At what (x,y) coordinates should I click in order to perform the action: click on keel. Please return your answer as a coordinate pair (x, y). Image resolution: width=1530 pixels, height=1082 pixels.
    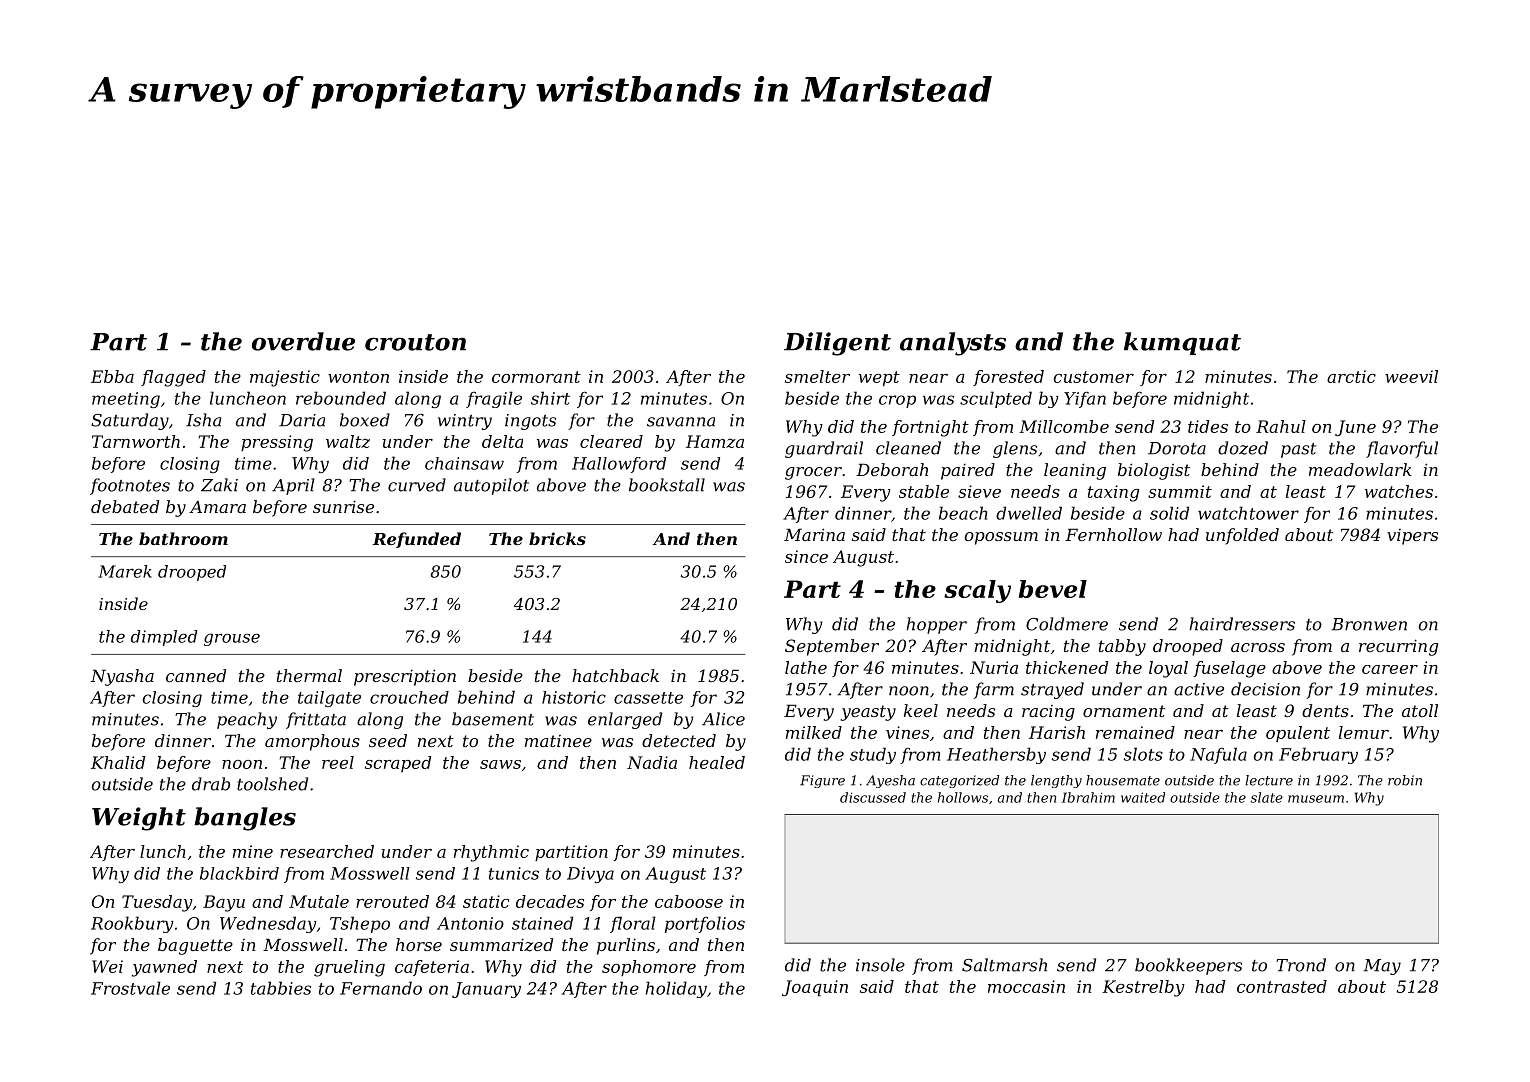
    Looking at the image, I should click on (921, 710).
